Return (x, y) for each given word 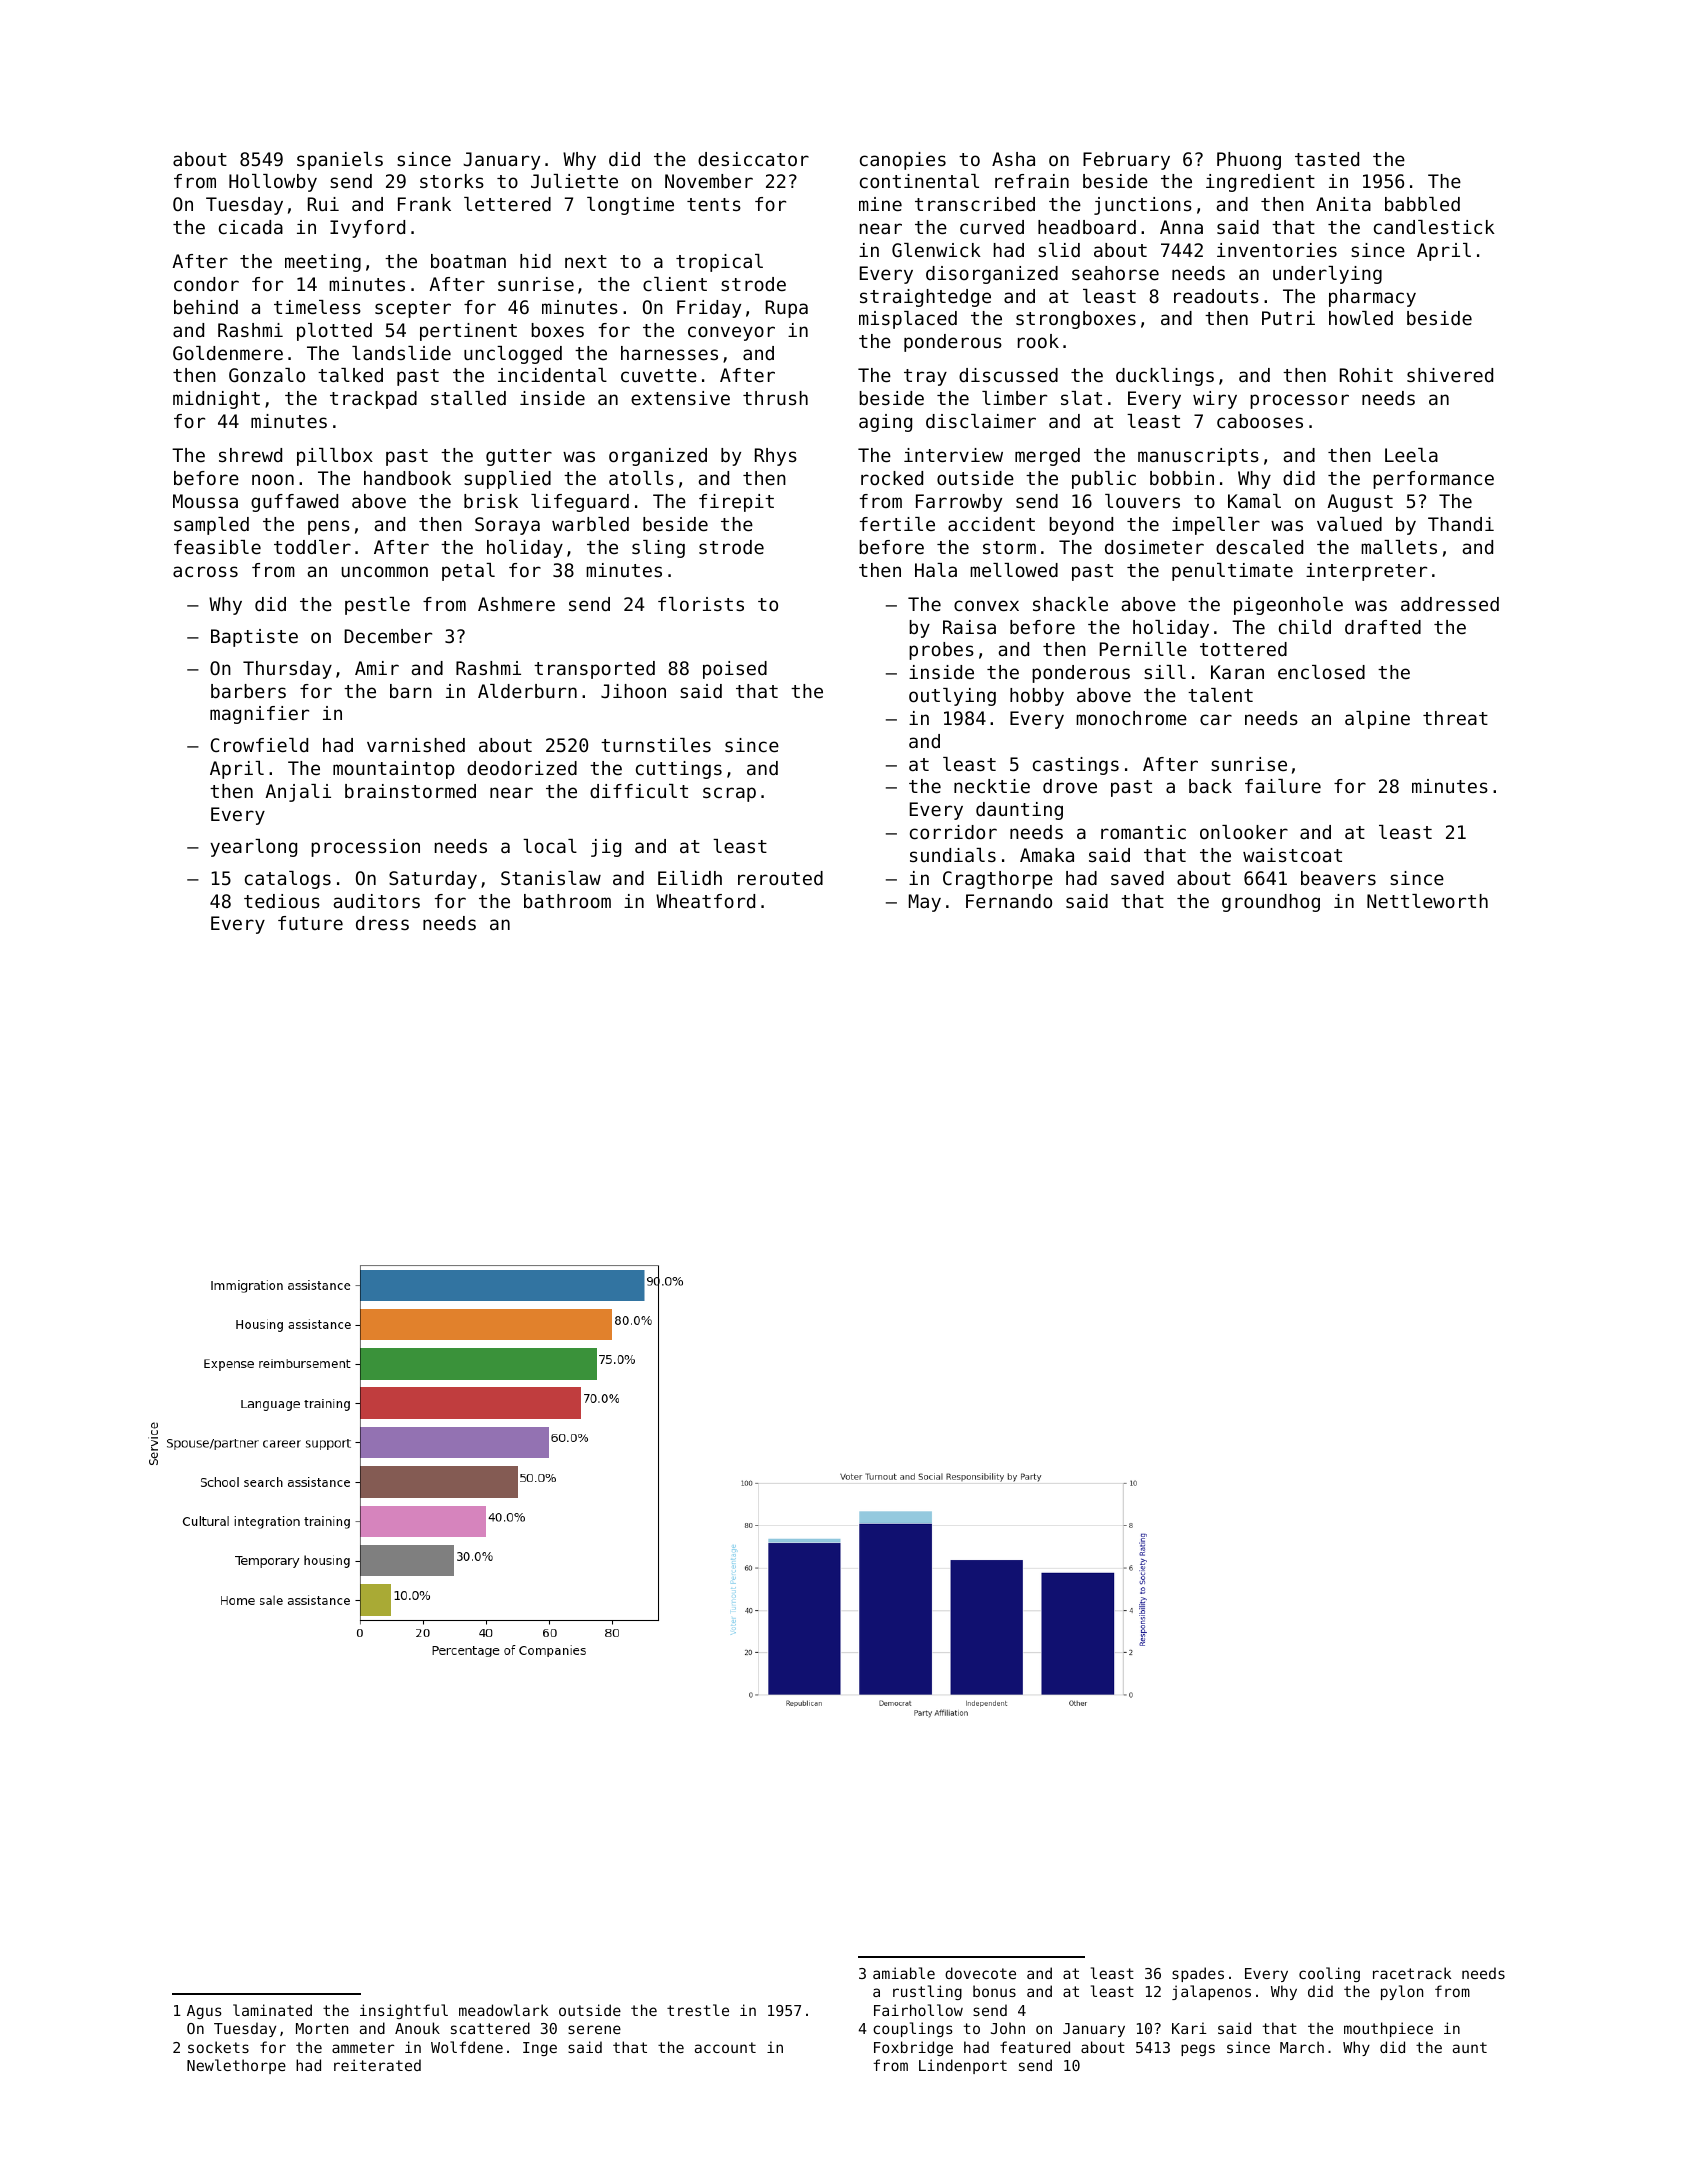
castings (1076, 766)
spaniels (340, 161)
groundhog (1271, 903)
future (310, 923)
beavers (1338, 878)
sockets (218, 2047)
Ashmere (516, 604)
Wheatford (705, 901)
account (725, 2047)
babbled (1422, 204)
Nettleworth (1427, 901)
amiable (904, 1973)
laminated (272, 2010)
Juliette (574, 181)
